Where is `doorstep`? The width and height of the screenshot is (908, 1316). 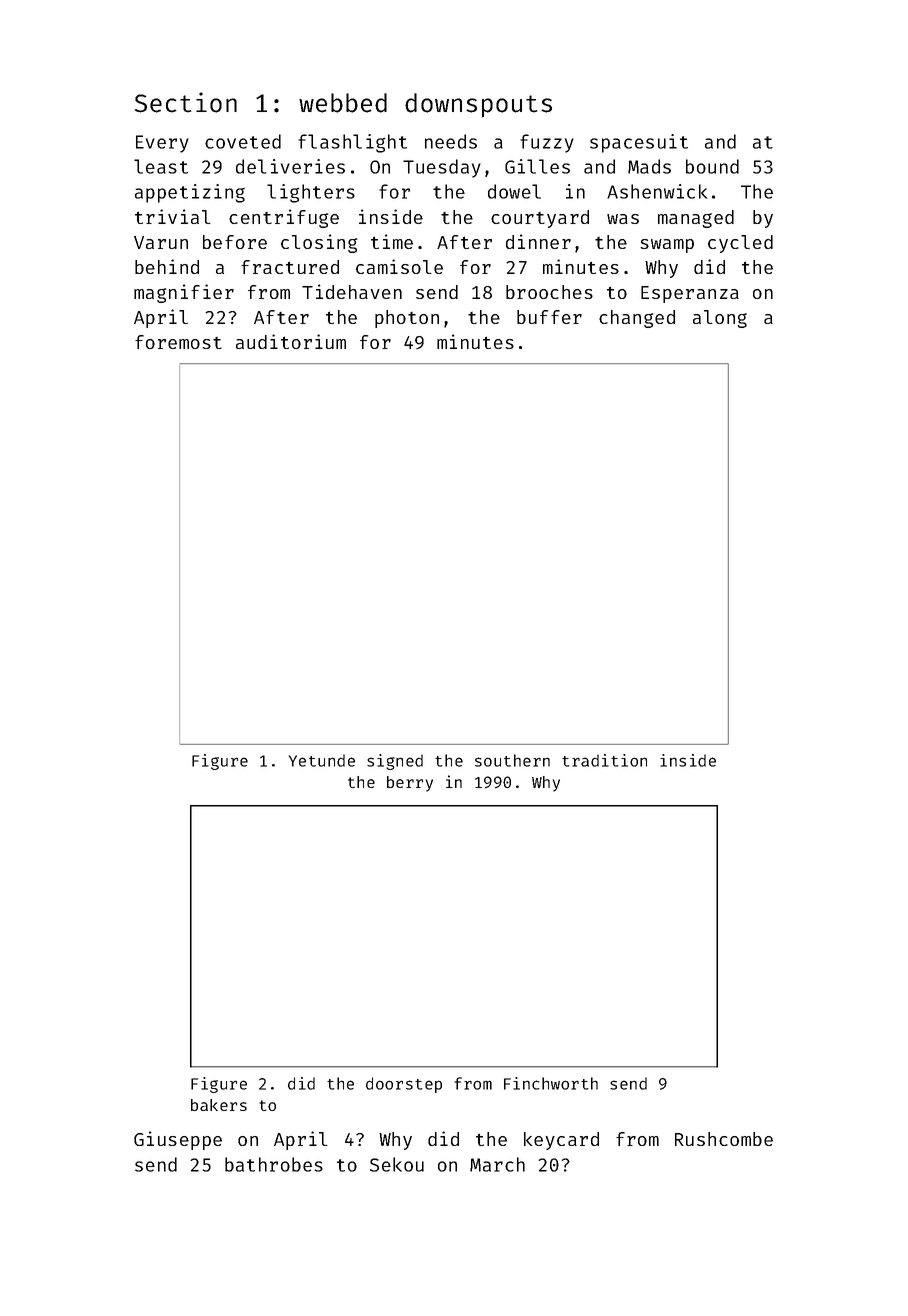
doorstep is located at coordinates (404, 1085).
